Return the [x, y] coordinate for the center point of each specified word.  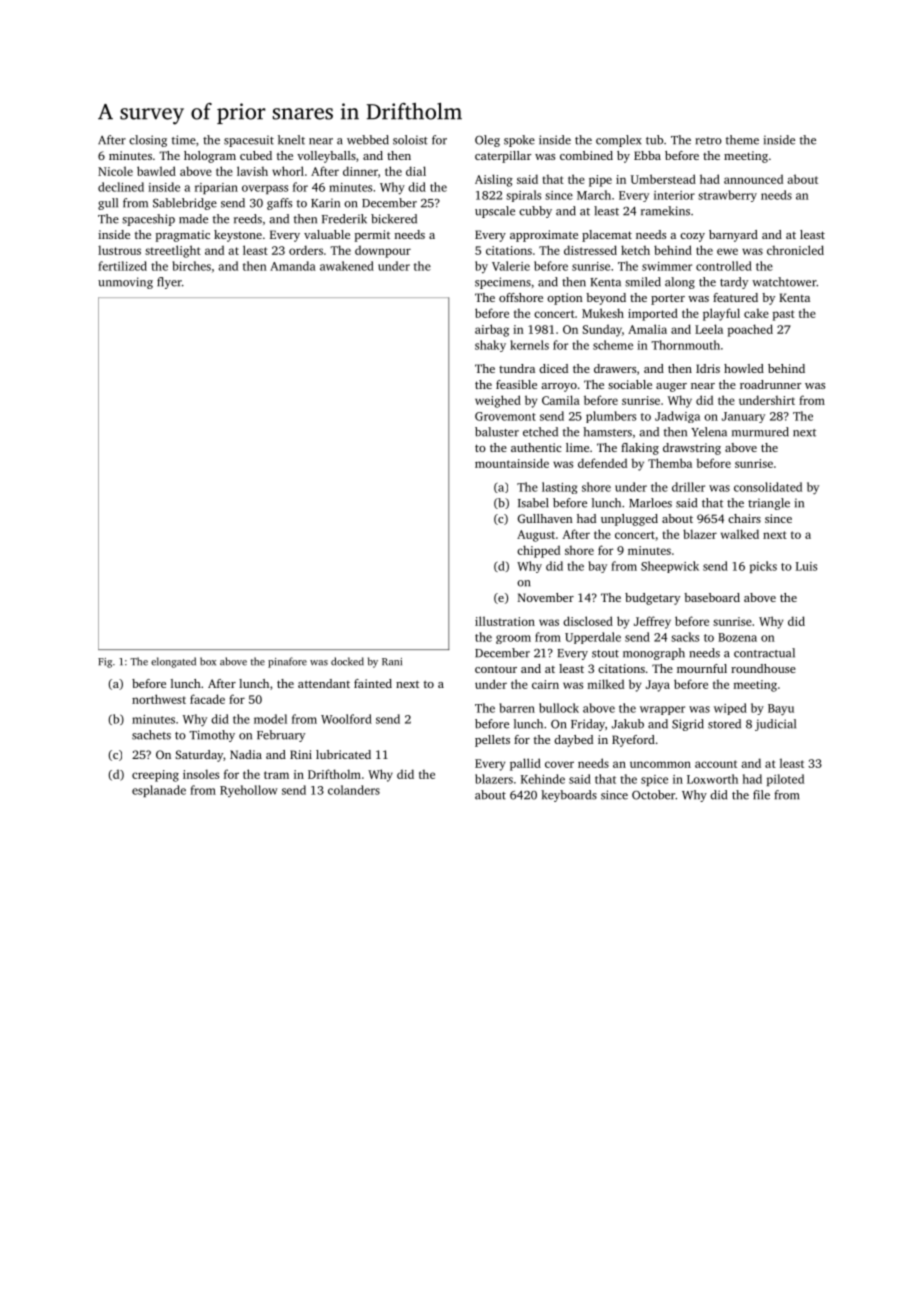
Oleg [487, 141]
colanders [354, 790]
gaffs [279, 204]
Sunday [602, 330]
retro [708, 141]
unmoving [125, 283]
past [784, 315]
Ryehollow [249, 791]
